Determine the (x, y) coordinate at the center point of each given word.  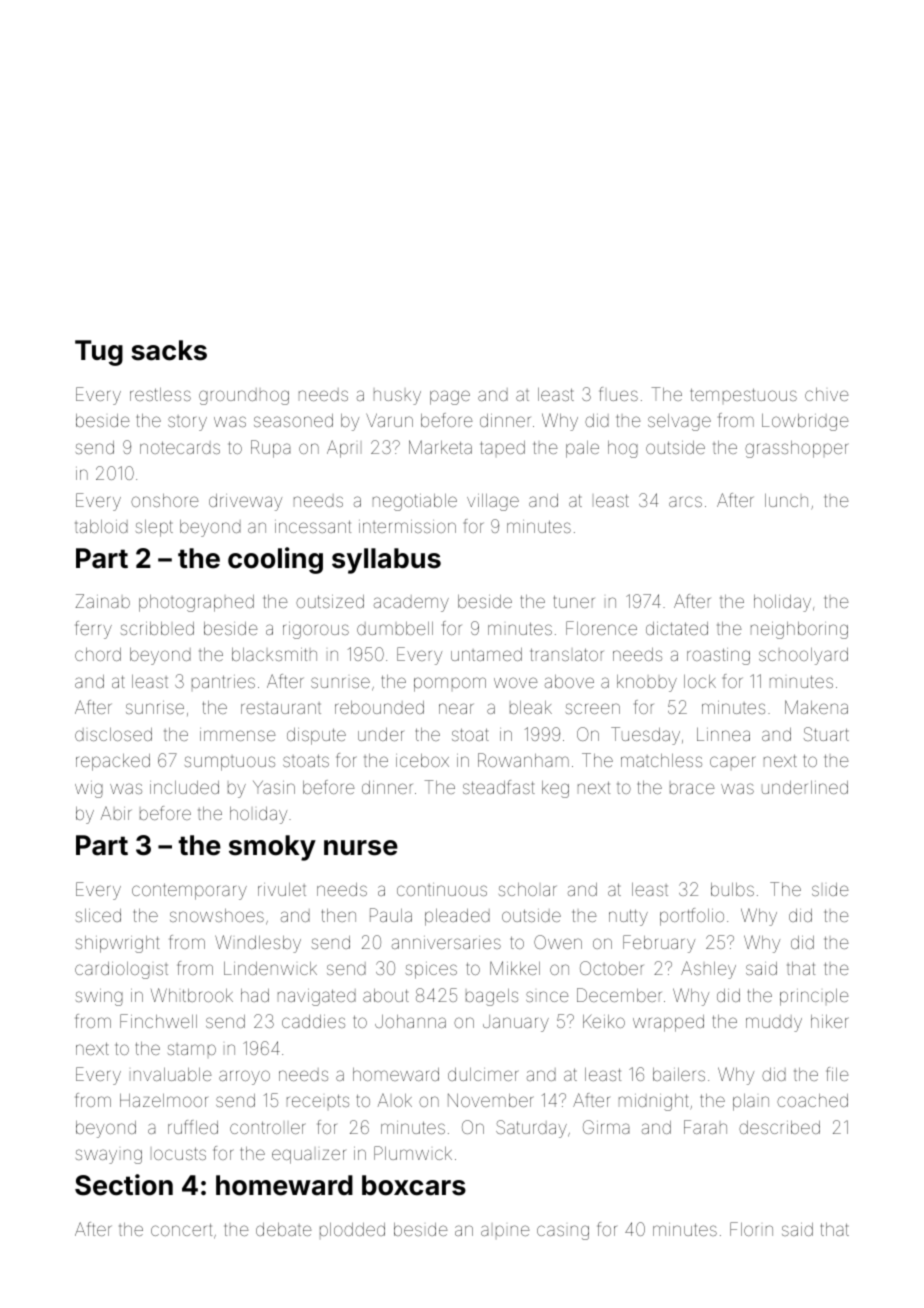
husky (397, 397)
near (456, 708)
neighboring (799, 630)
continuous (442, 889)
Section (124, 1185)
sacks (169, 350)
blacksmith (274, 654)
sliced (98, 915)
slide (830, 889)
